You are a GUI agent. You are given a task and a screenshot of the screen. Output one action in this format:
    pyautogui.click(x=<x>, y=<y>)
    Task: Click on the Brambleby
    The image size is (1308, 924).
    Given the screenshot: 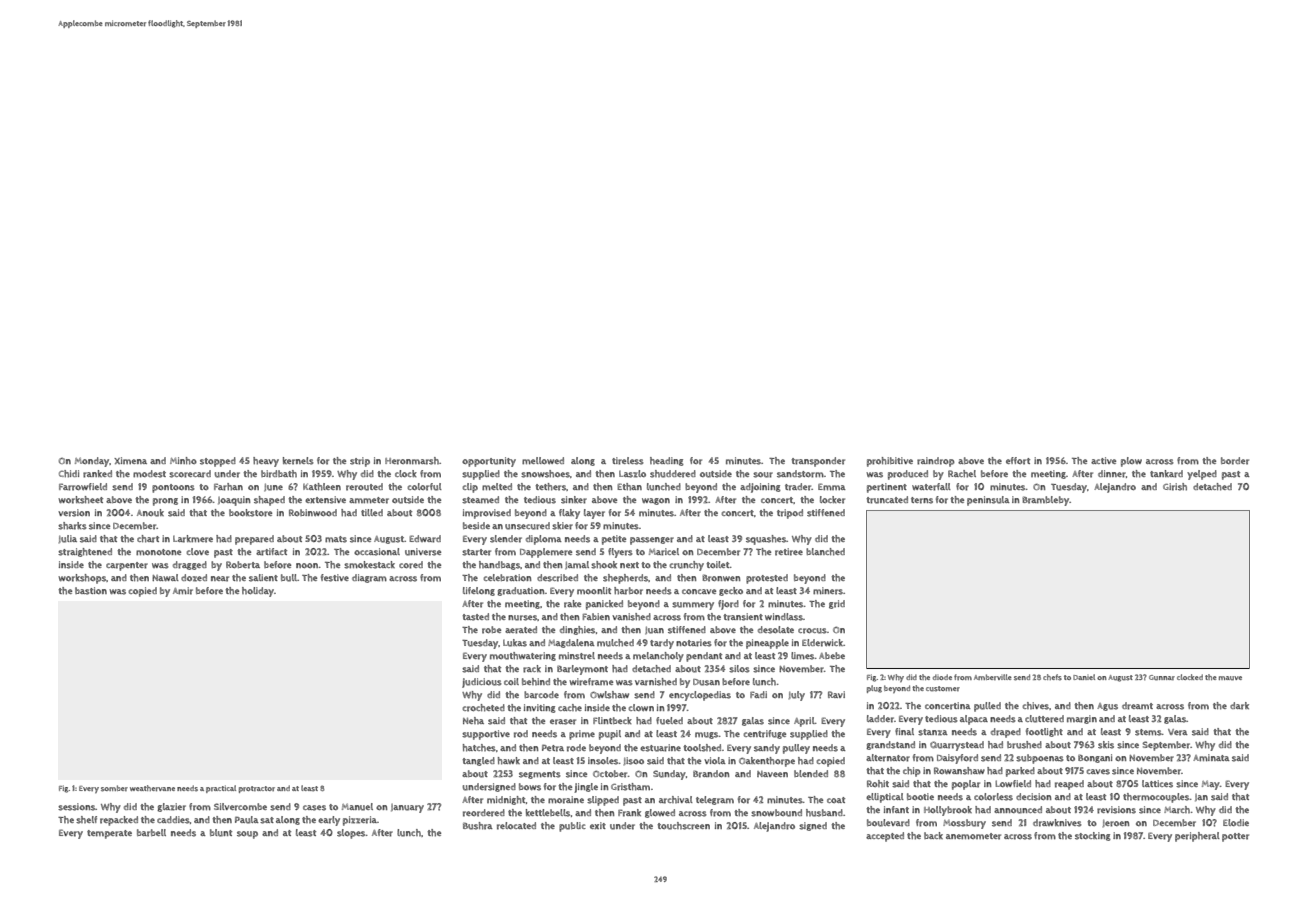 What is the action you would take?
    pyautogui.click(x=1045, y=501)
